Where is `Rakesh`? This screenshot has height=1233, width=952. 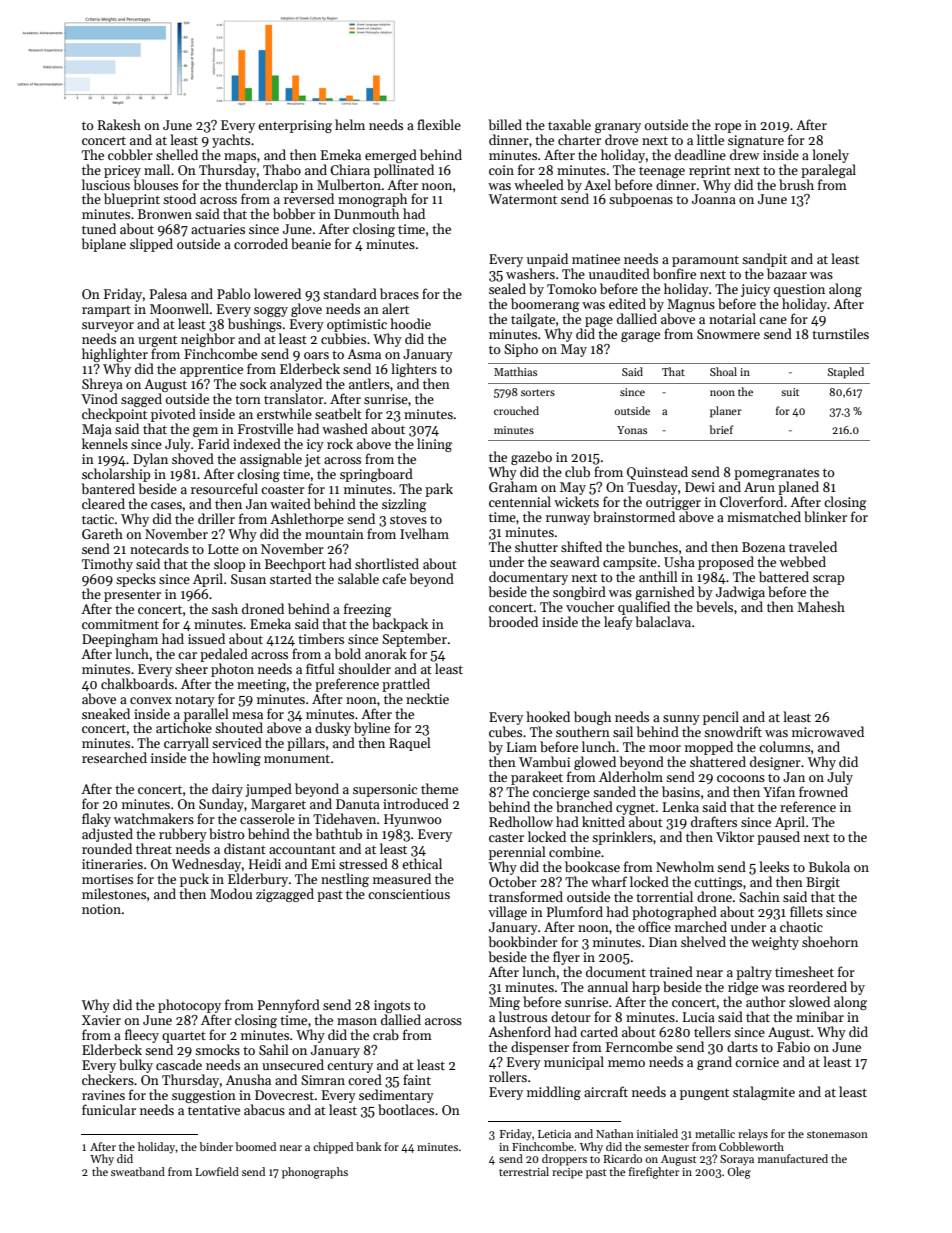
Rakesh is located at coordinates (119, 124).
